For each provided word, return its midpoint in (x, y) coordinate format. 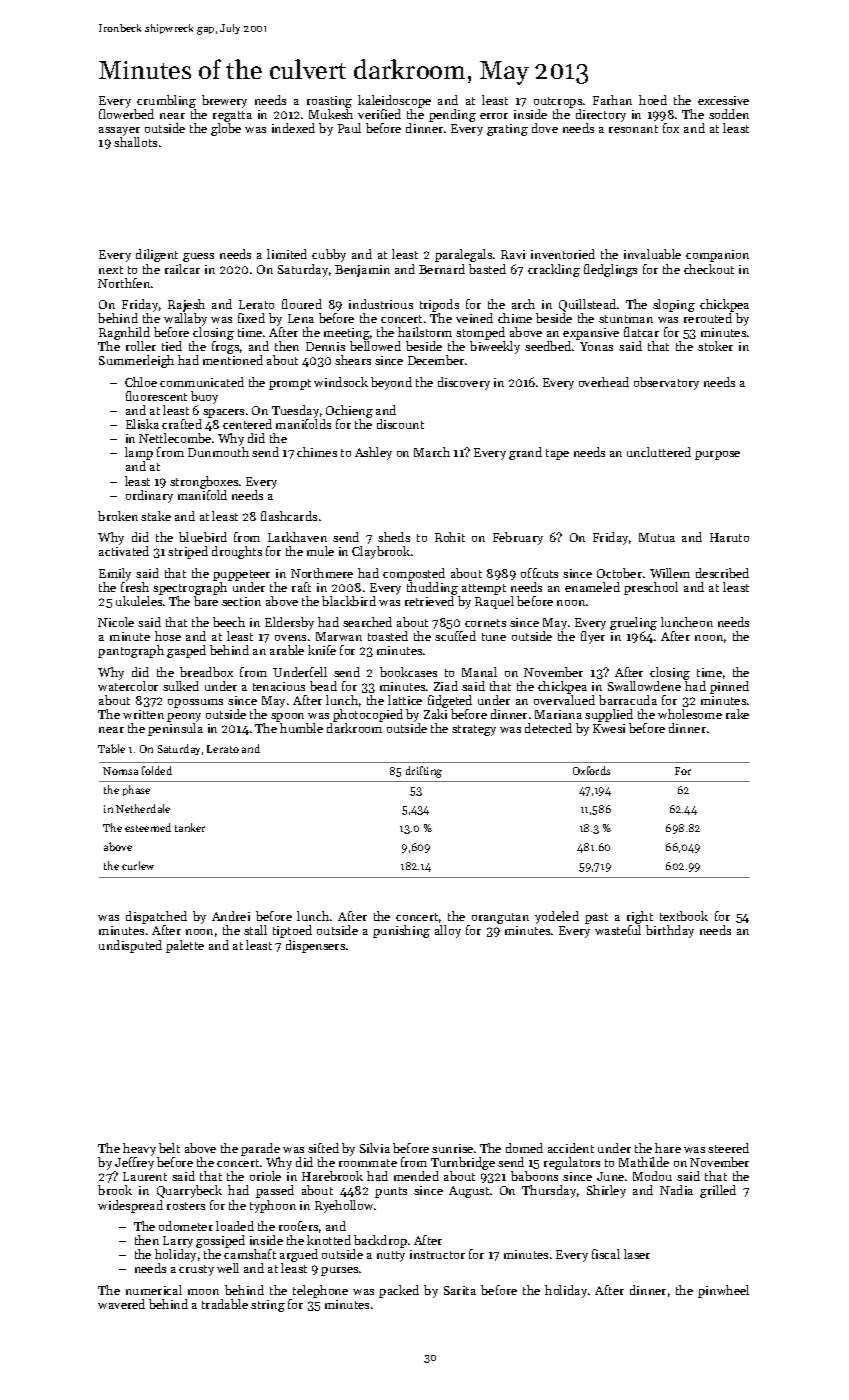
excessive (723, 100)
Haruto (729, 537)
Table (111, 748)
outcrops (558, 102)
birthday (670, 931)
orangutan (500, 918)
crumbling (166, 101)
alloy (448, 931)
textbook (684, 916)
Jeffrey (134, 1163)
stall (255, 930)
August (469, 1192)
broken (118, 516)
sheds (394, 537)
